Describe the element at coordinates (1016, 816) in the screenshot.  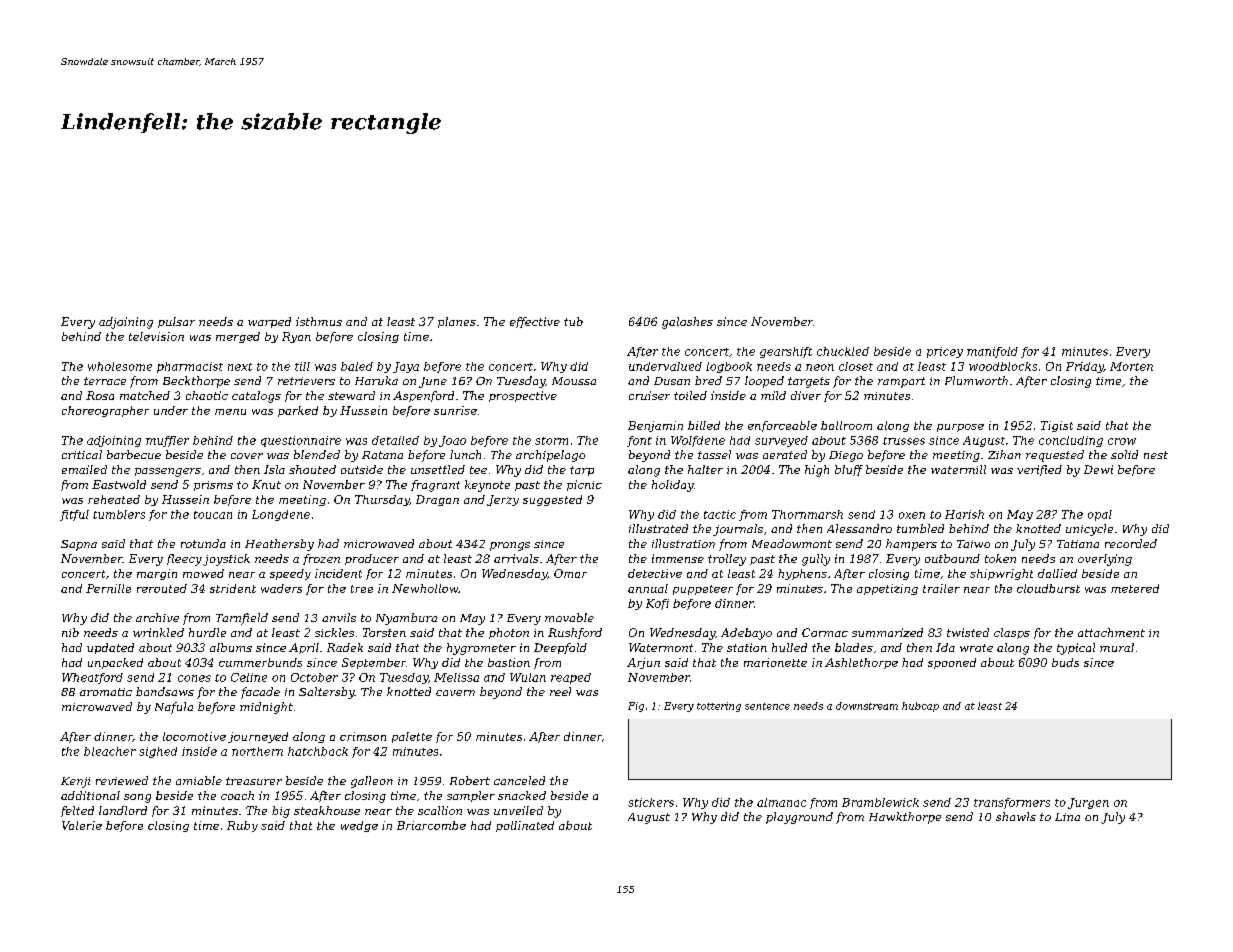
I see `shawls` at that location.
